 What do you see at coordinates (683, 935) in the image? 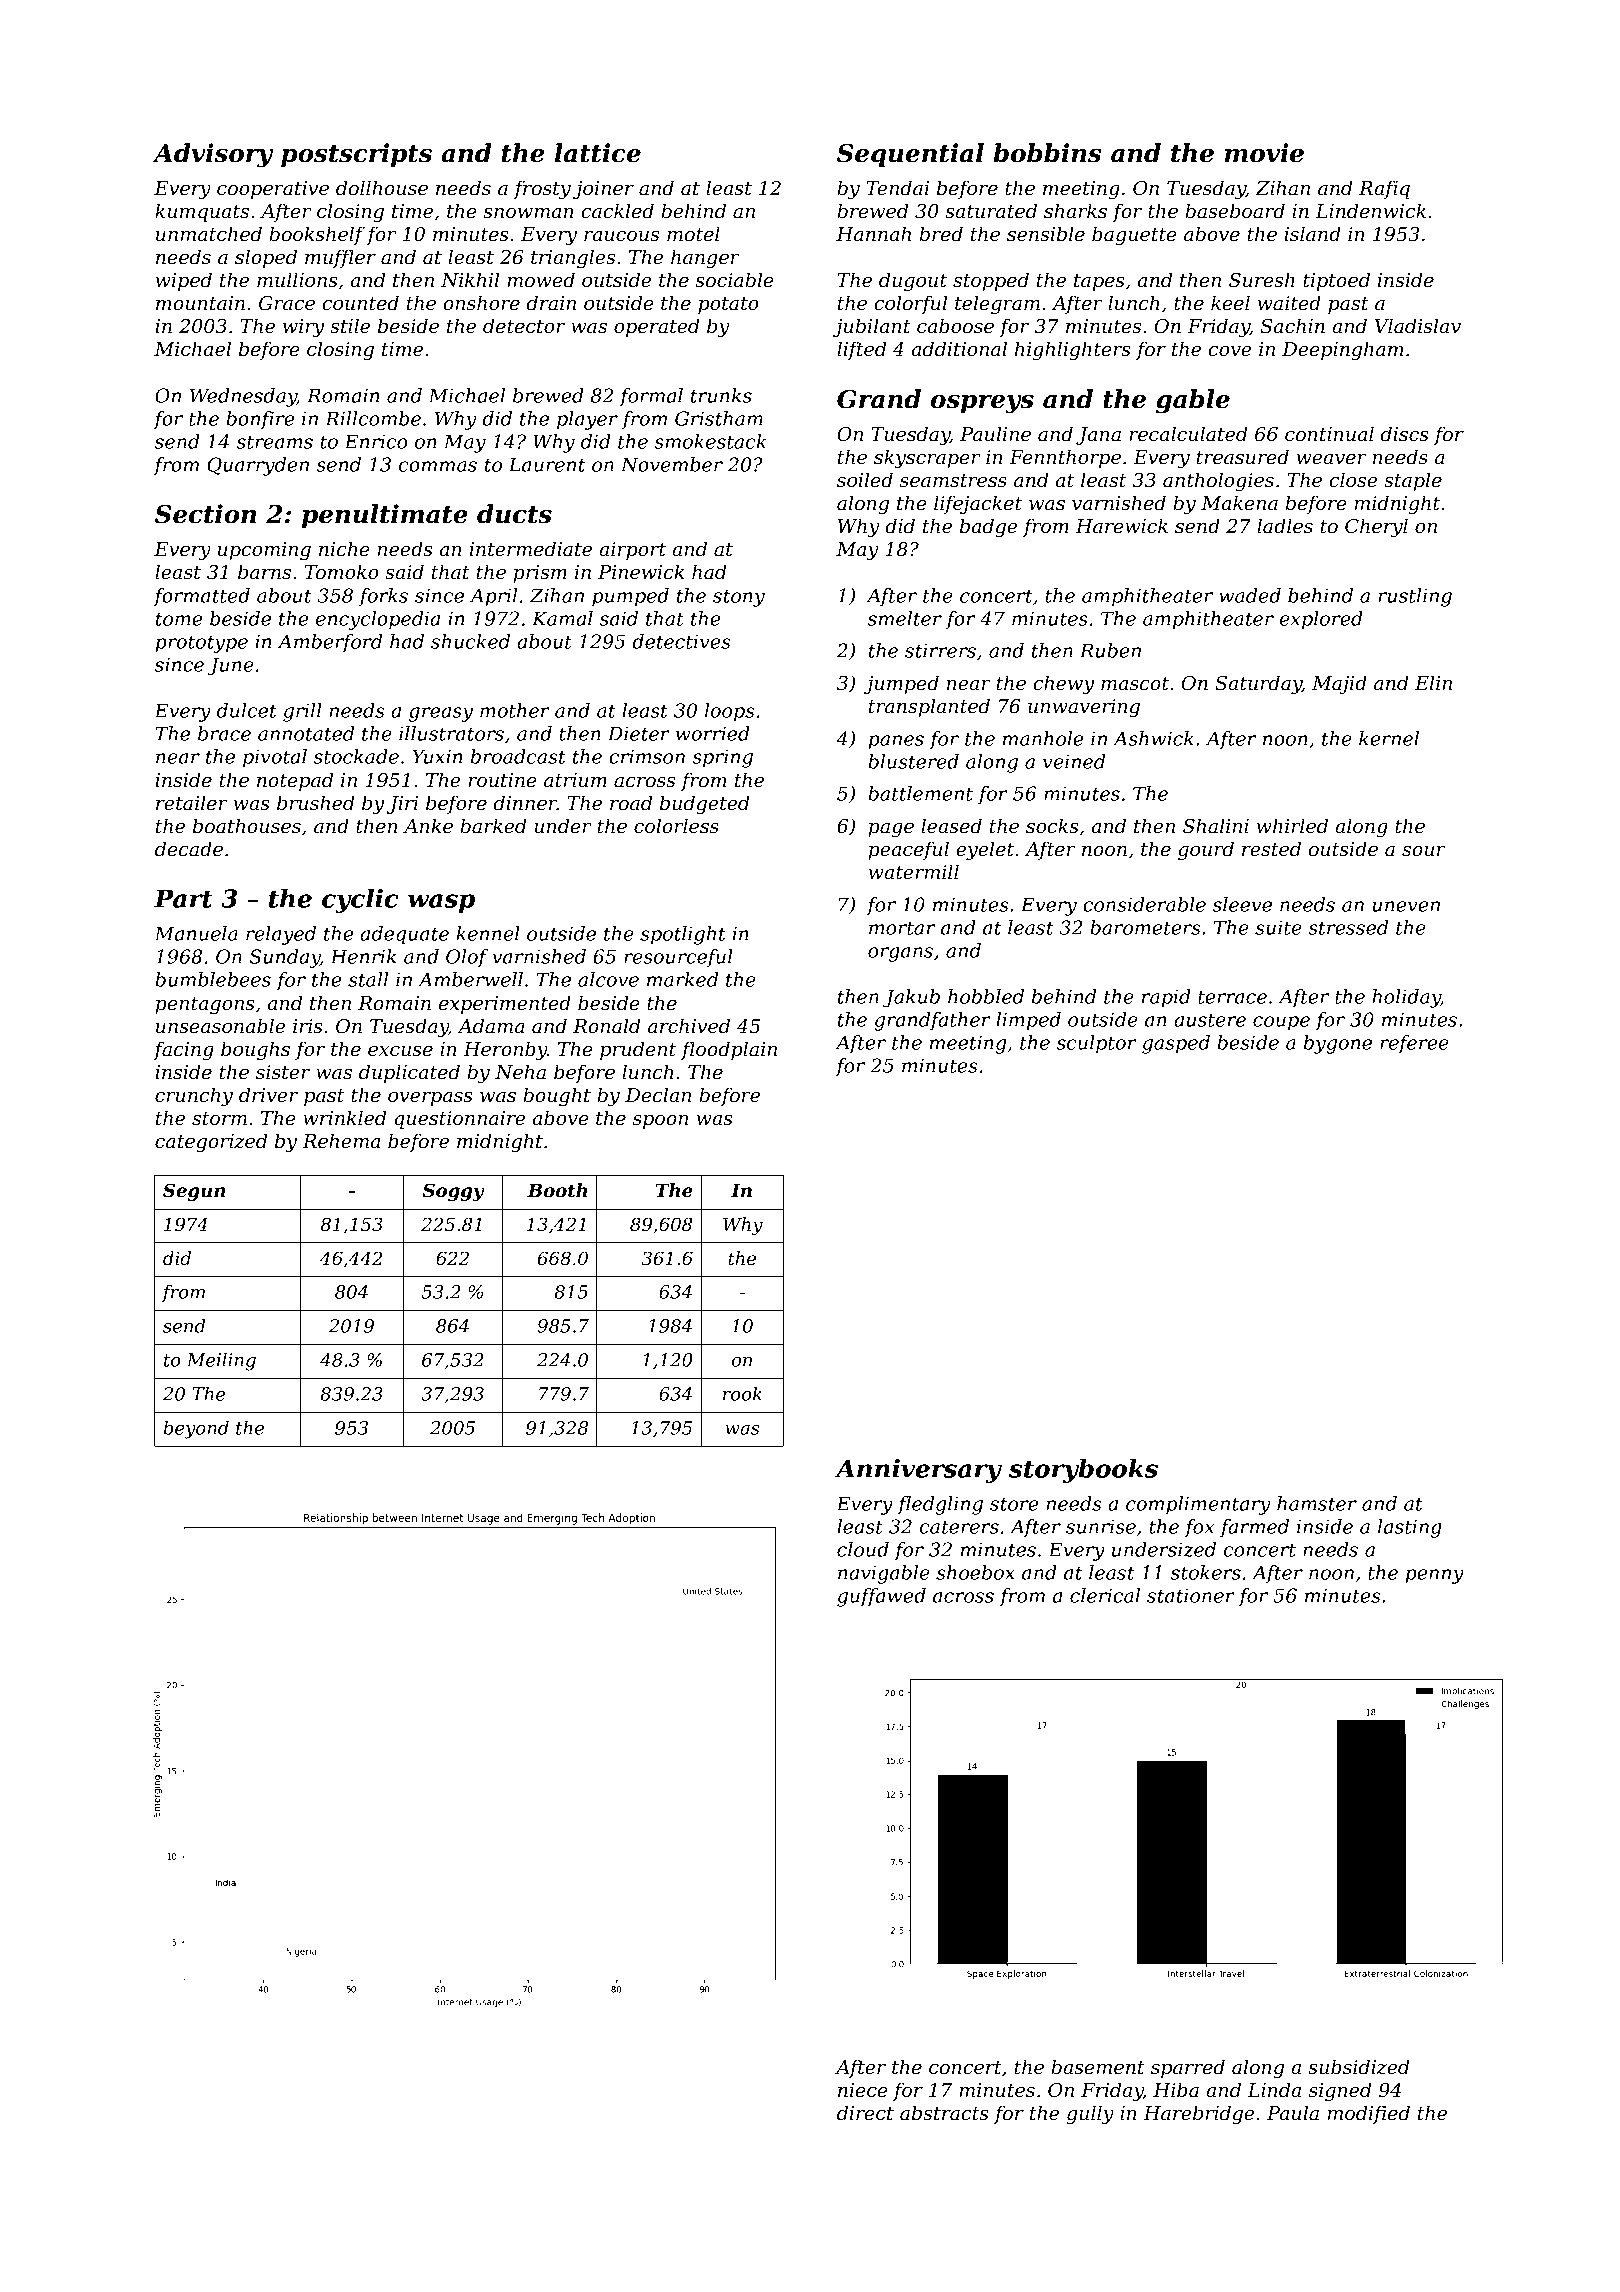
I see `spotlight` at bounding box center [683, 935].
